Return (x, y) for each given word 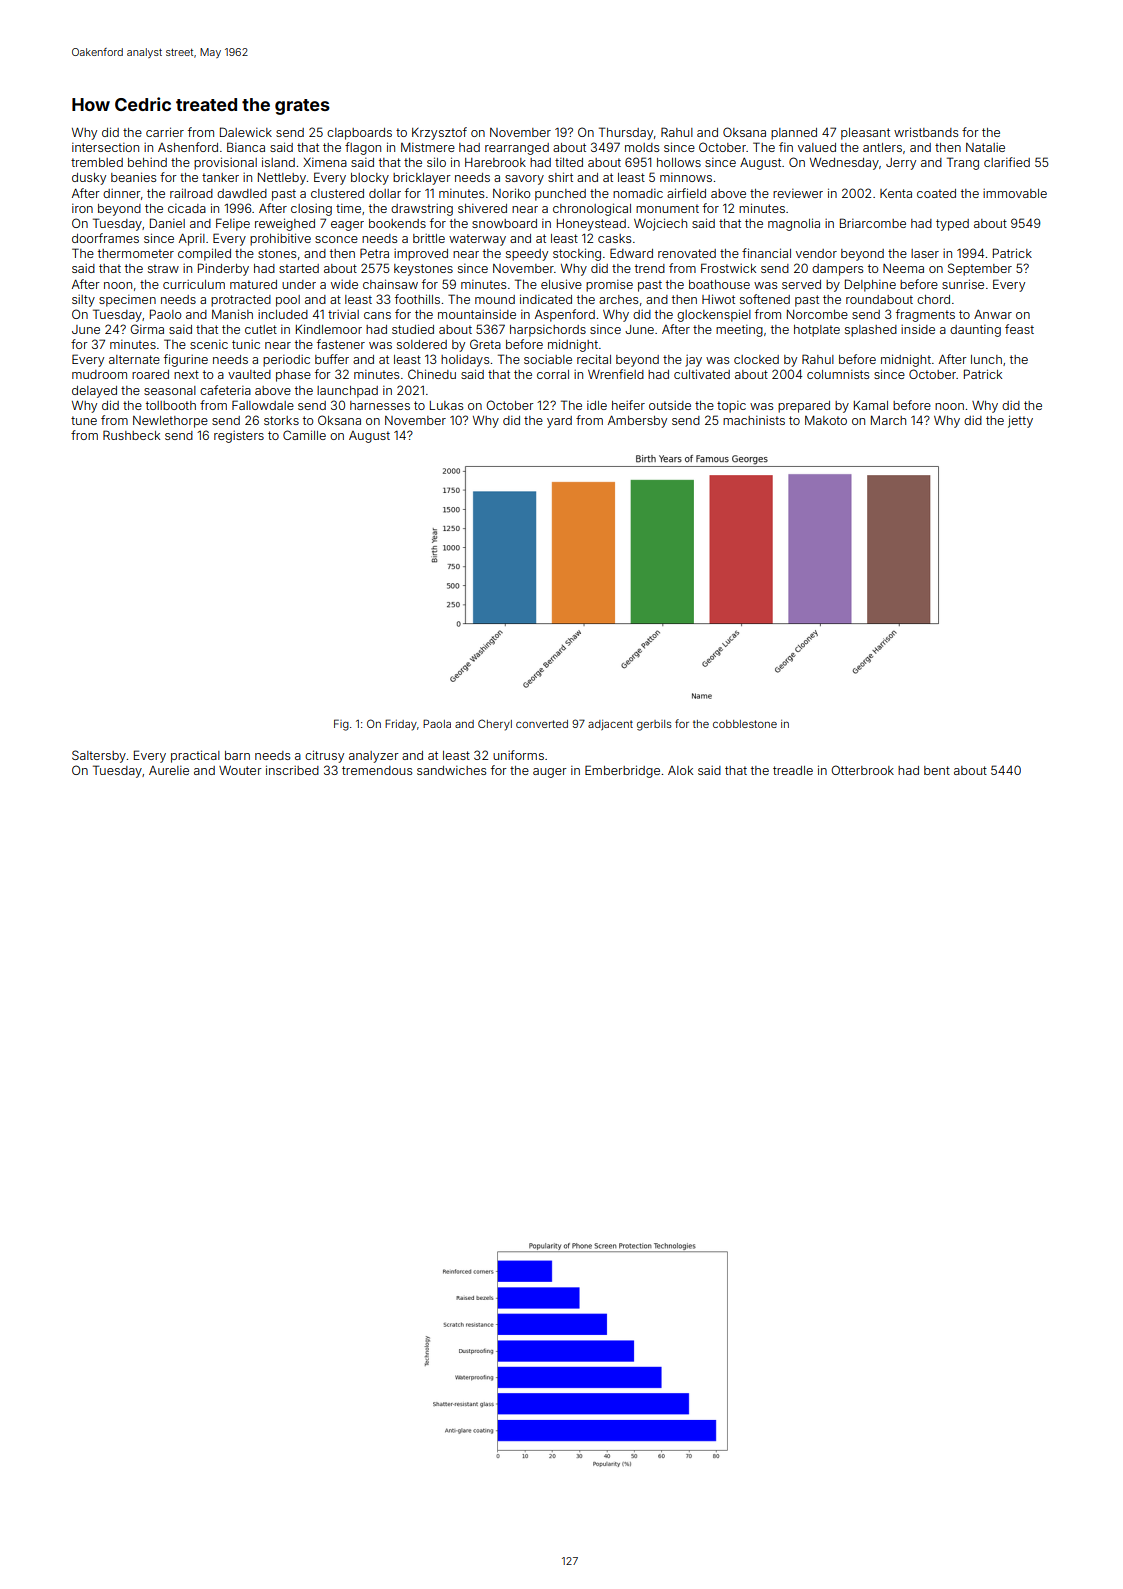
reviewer (798, 193)
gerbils (654, 725)
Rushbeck (131, 435)
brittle (429, 238)
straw (163, 268)
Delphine (870, 285)
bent (937, 770)
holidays (465, 361)
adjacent (610, 725)
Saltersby (99, 756)
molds (642, 147)
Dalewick (246, 132)
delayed (94, 392)
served (801, 284)
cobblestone (745, 724)
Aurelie (169, 770)
